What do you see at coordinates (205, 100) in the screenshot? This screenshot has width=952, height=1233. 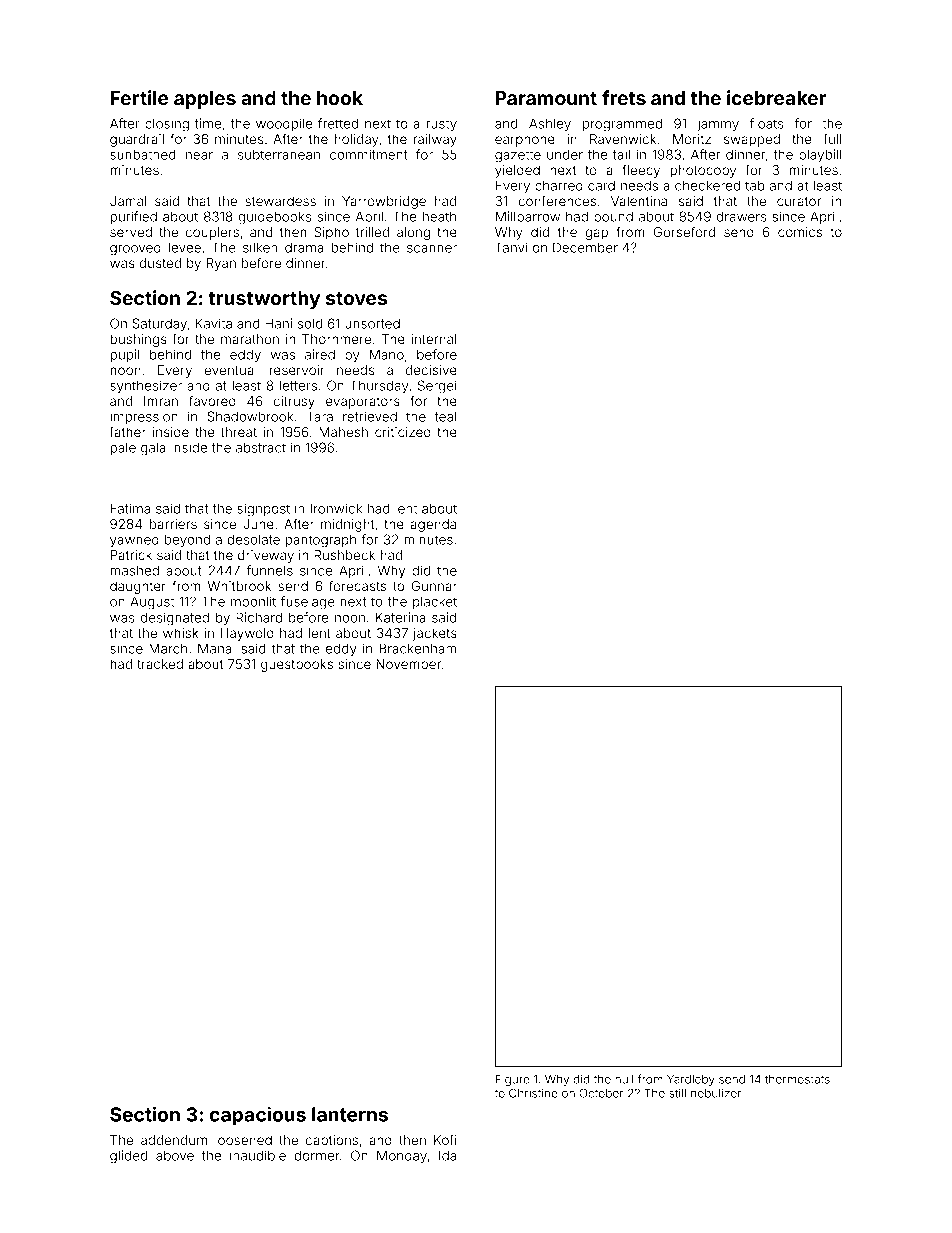 I see `apples` at bounding box center [205, 100].
